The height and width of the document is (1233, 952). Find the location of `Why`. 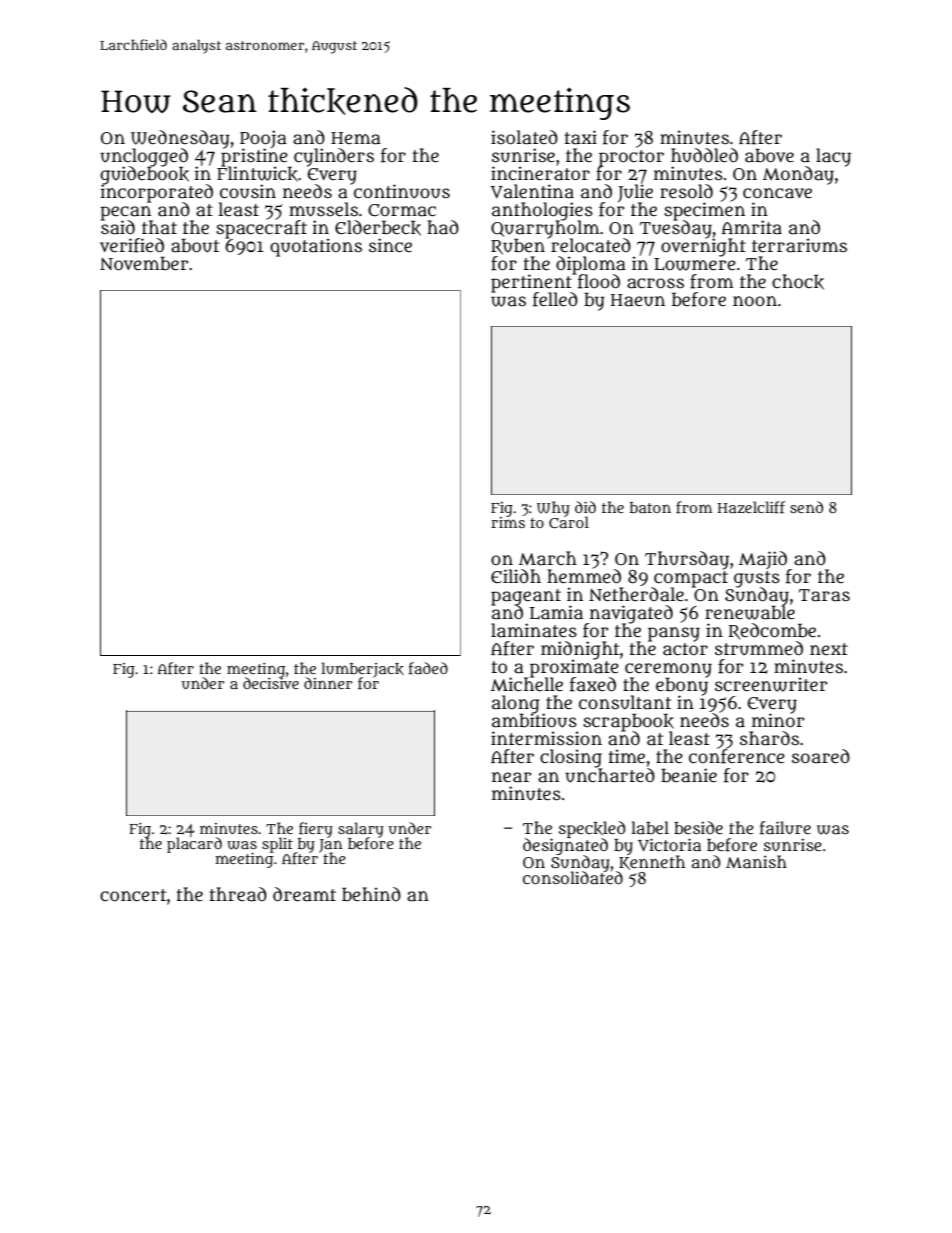

Why is located at coordinates (553, 509).
